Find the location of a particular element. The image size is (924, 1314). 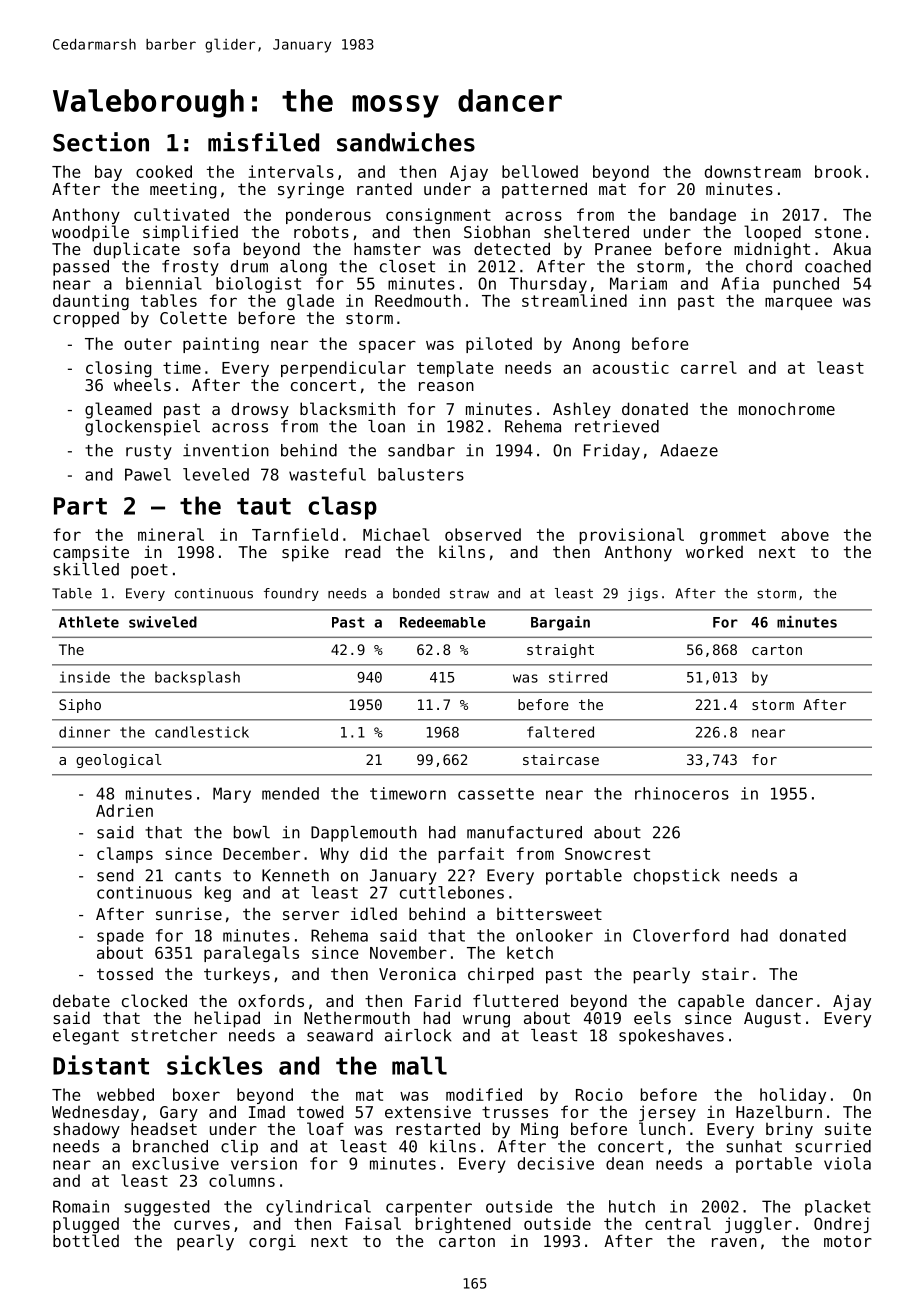

helipad is located at coordinates (227, 1019).
